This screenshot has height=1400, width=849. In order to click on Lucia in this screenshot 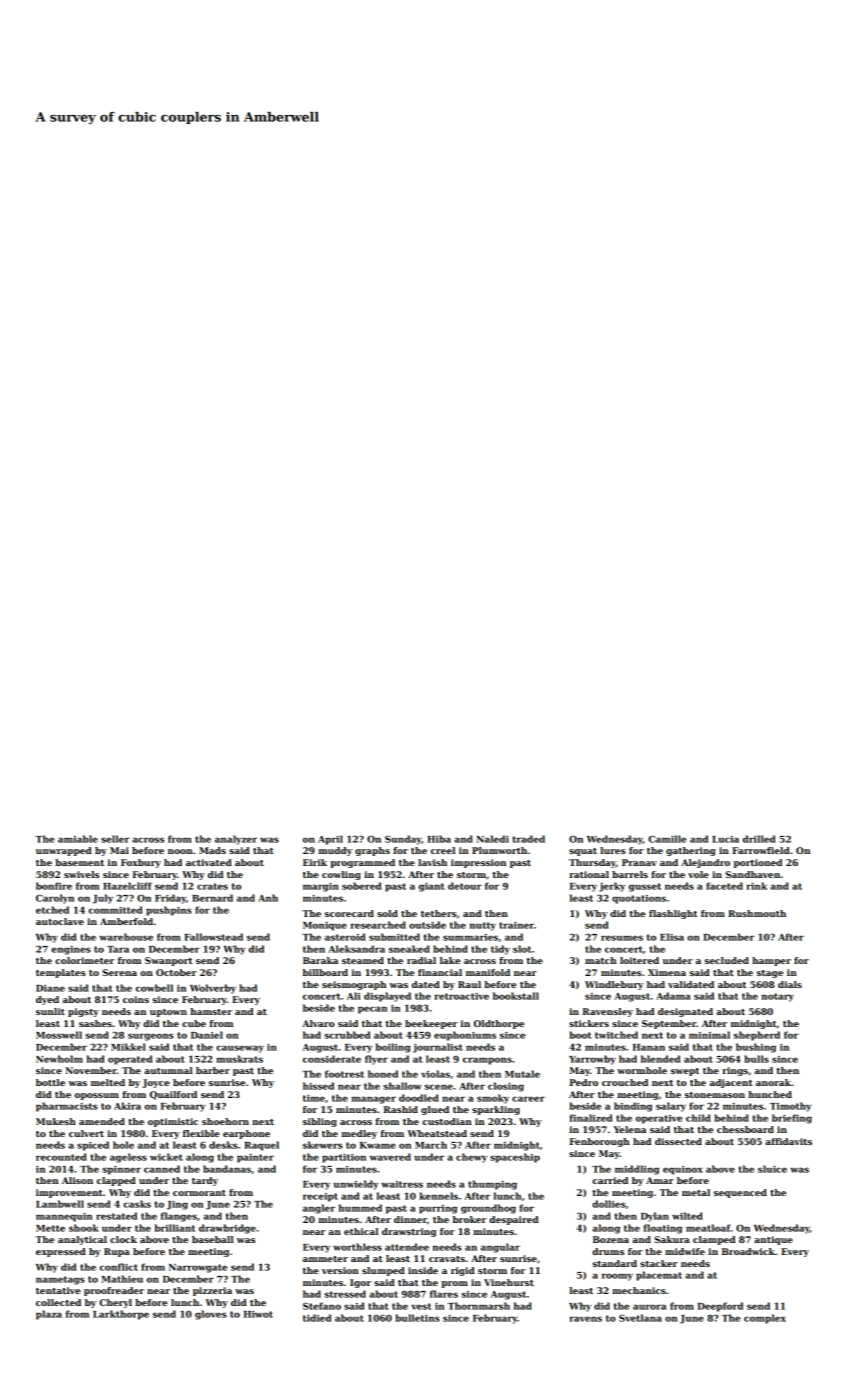, I will do `click(725, 839)`.
